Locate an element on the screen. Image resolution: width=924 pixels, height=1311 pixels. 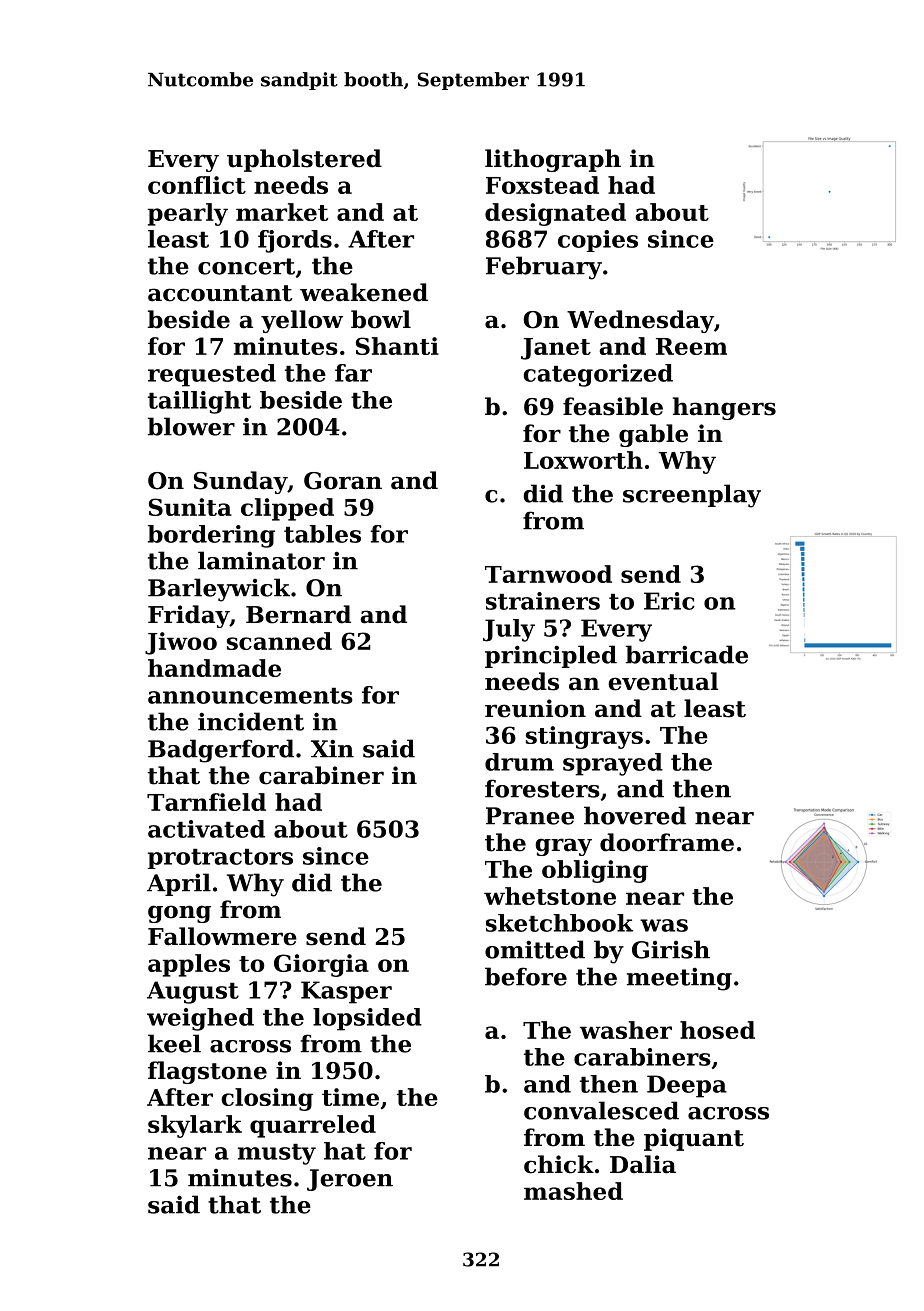
Girish is located at coordinates (671, 949).
